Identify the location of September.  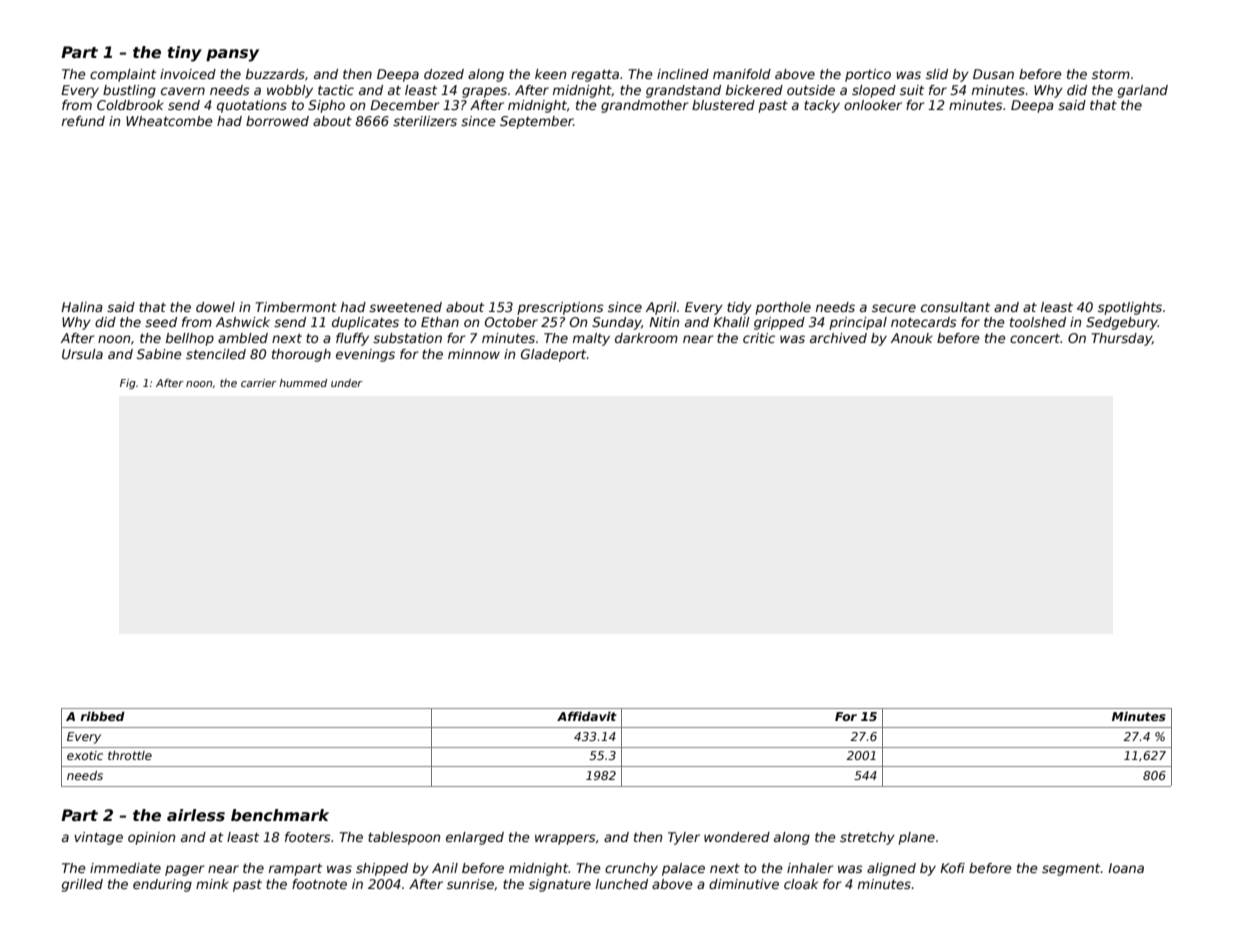
(536, 122).
